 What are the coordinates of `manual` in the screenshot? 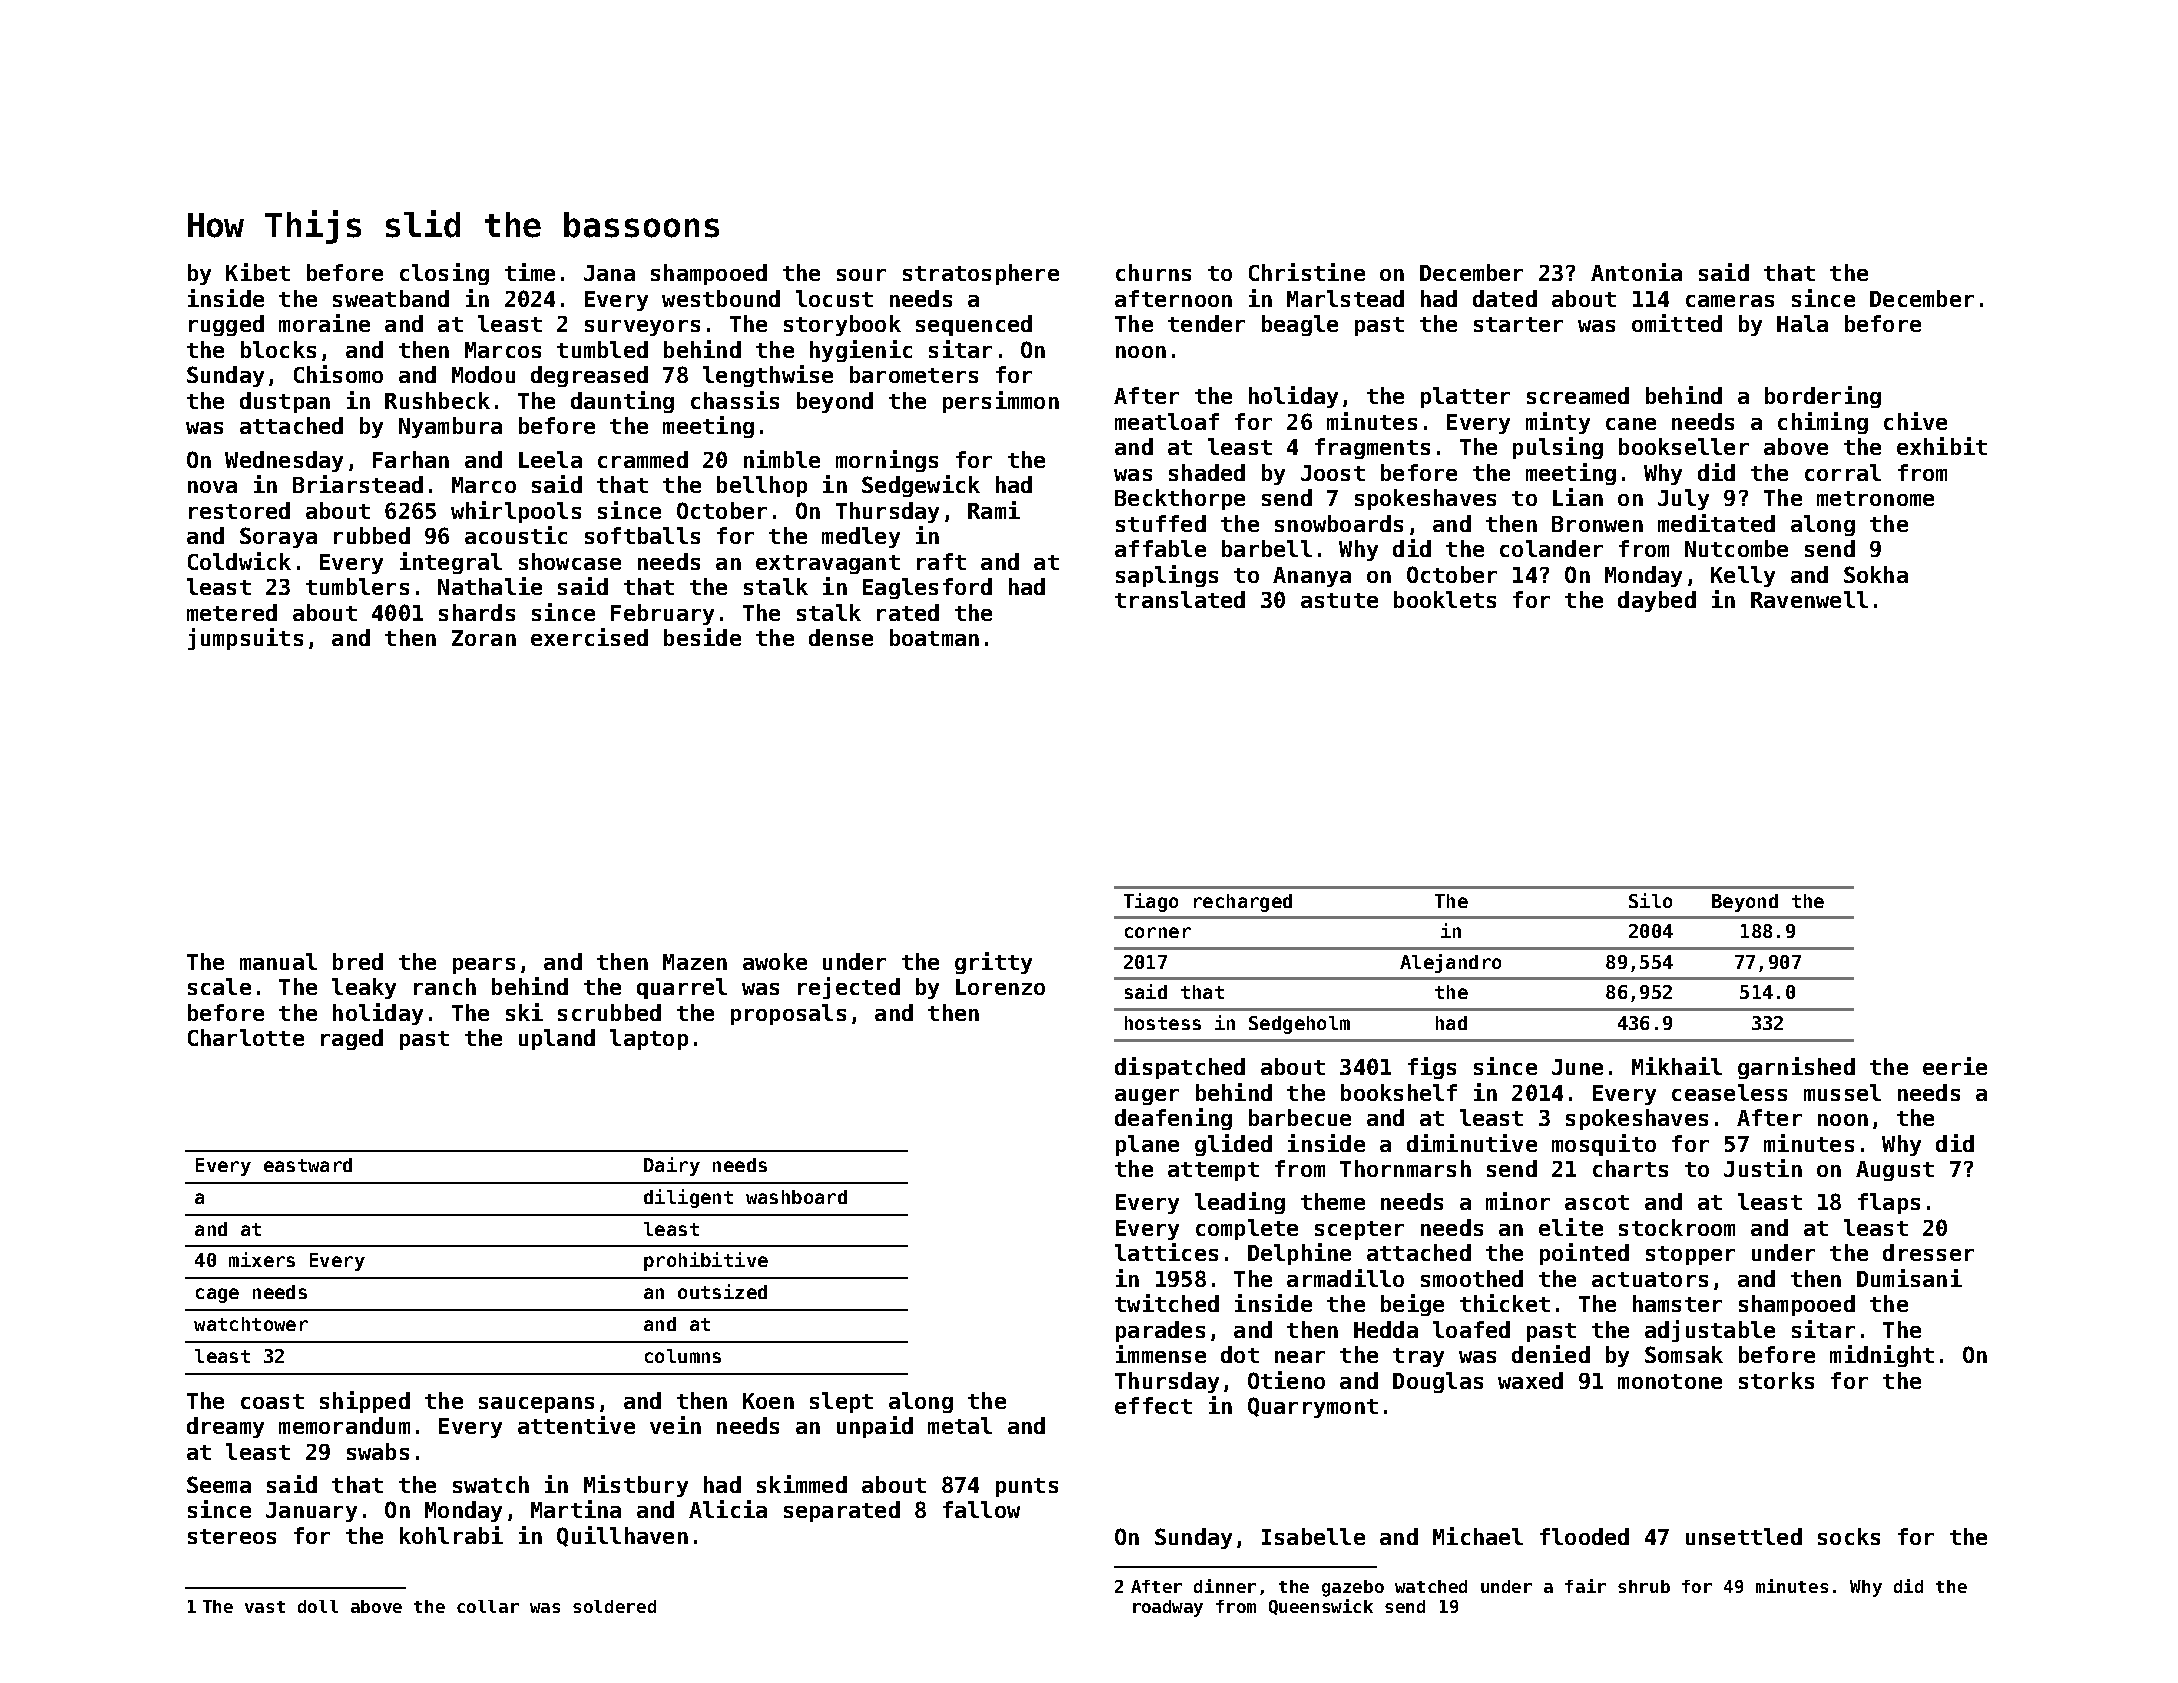 It's located at (278, 961).
